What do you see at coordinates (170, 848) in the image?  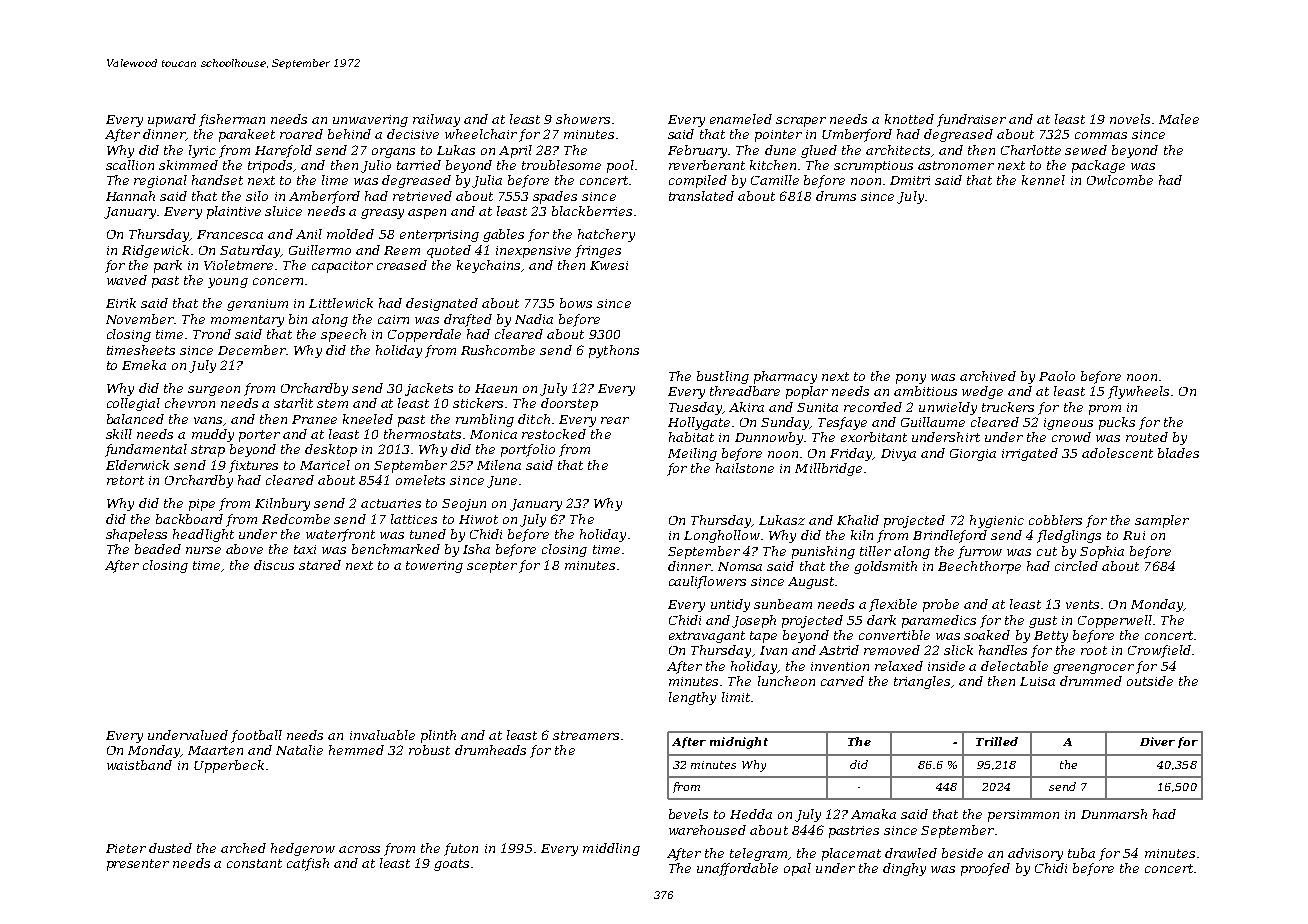 I see `dusted` at bounding box center [170, 848].
